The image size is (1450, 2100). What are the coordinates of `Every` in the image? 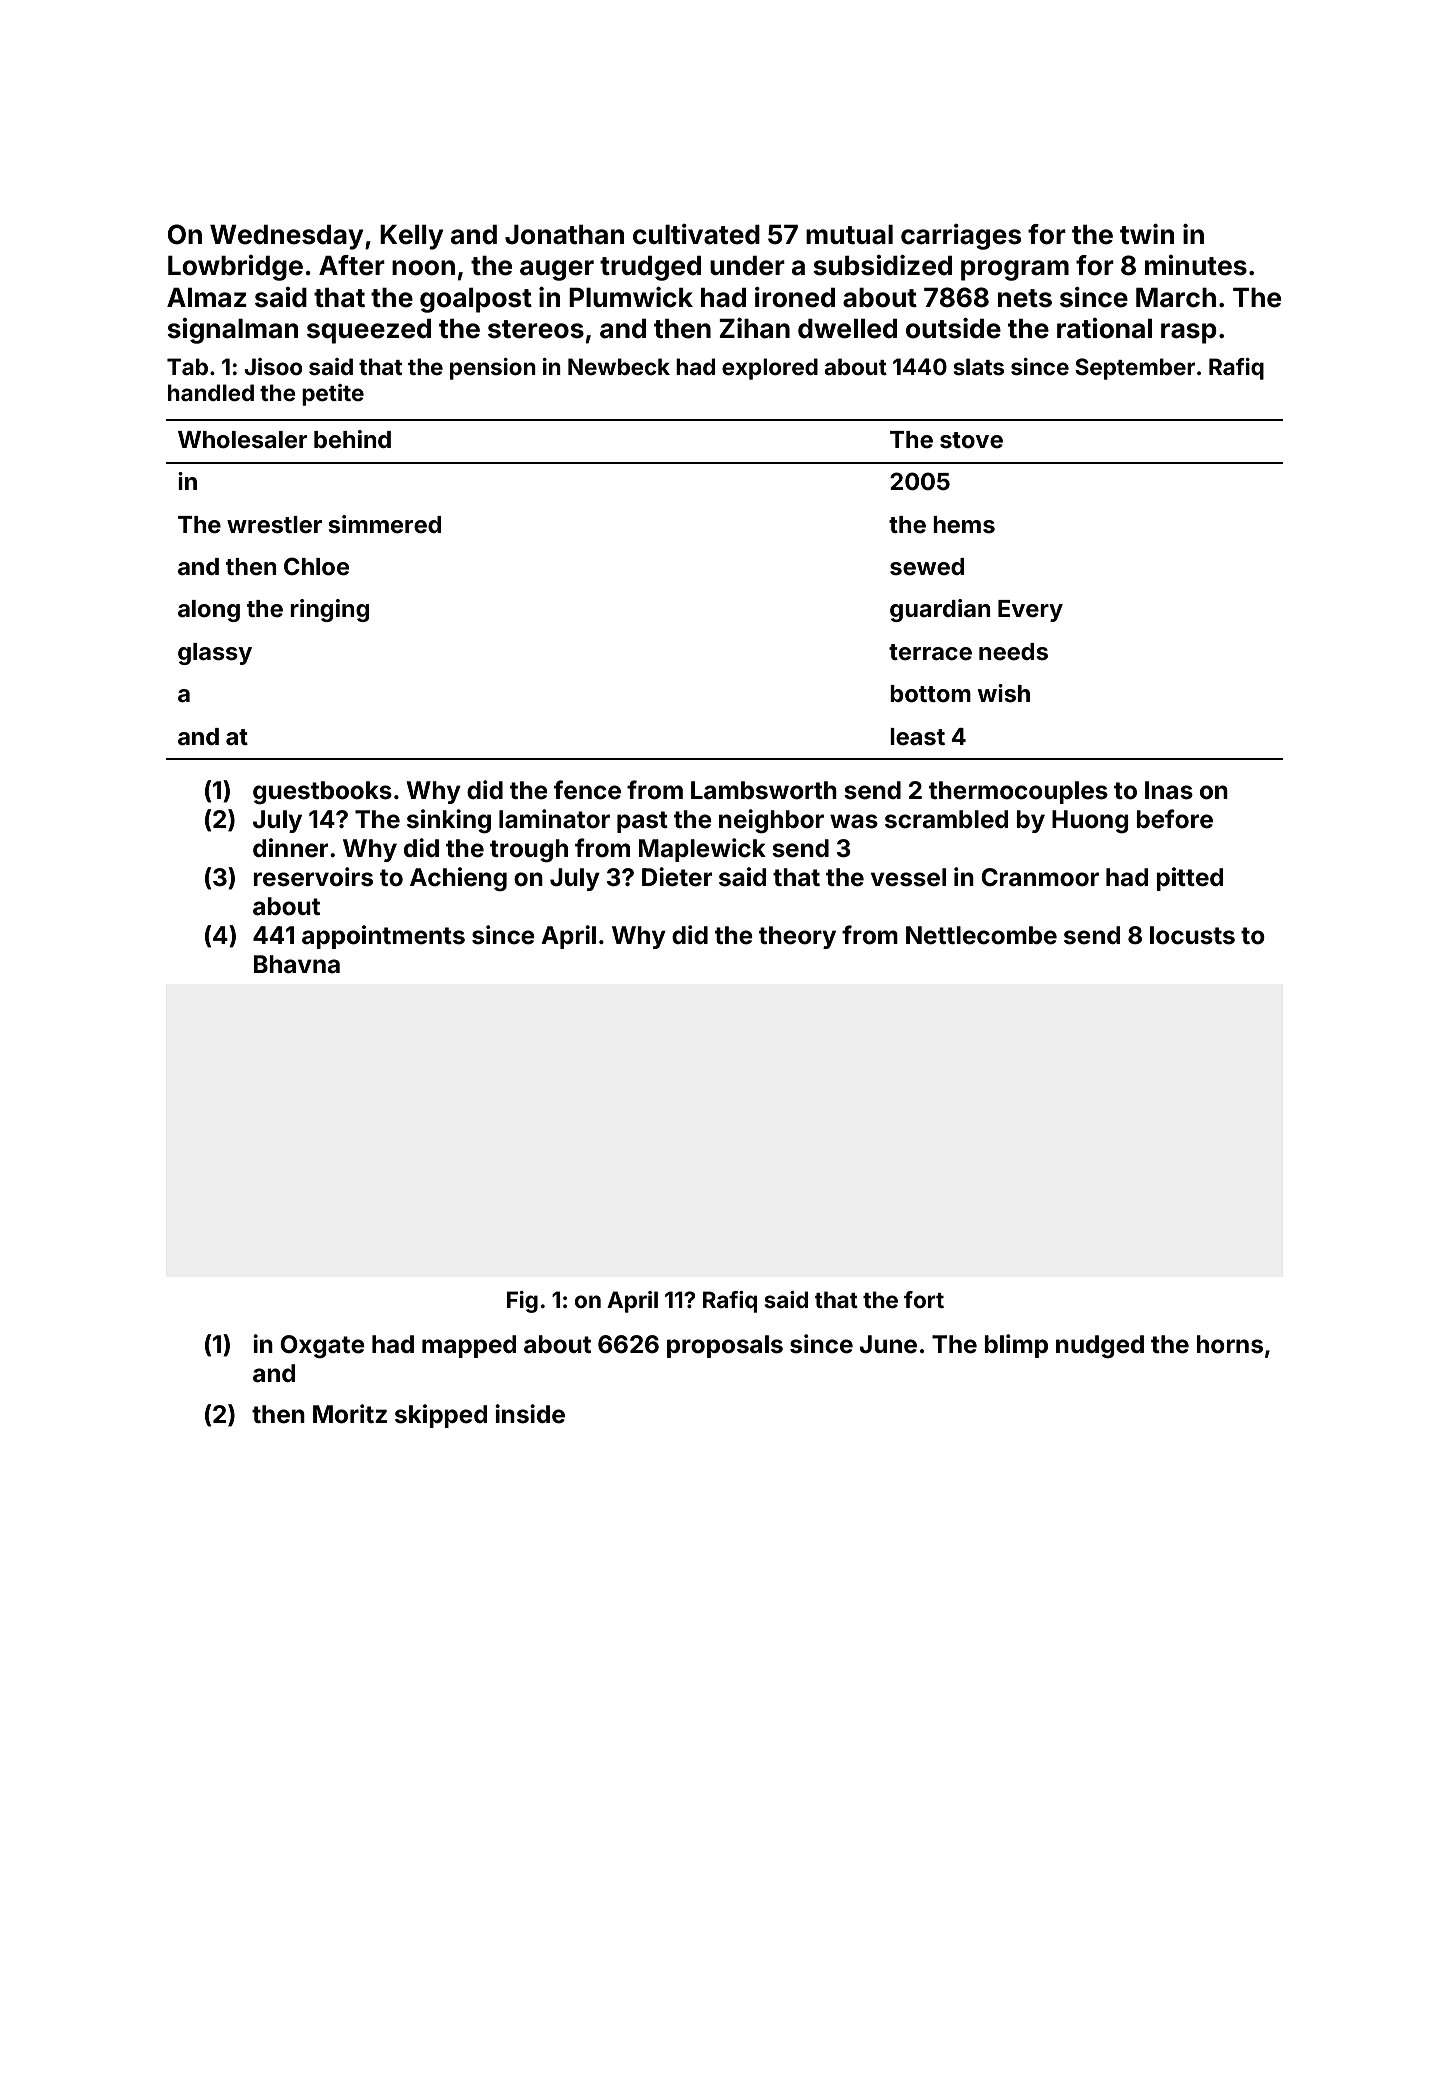 It's located at (1030, 611).
